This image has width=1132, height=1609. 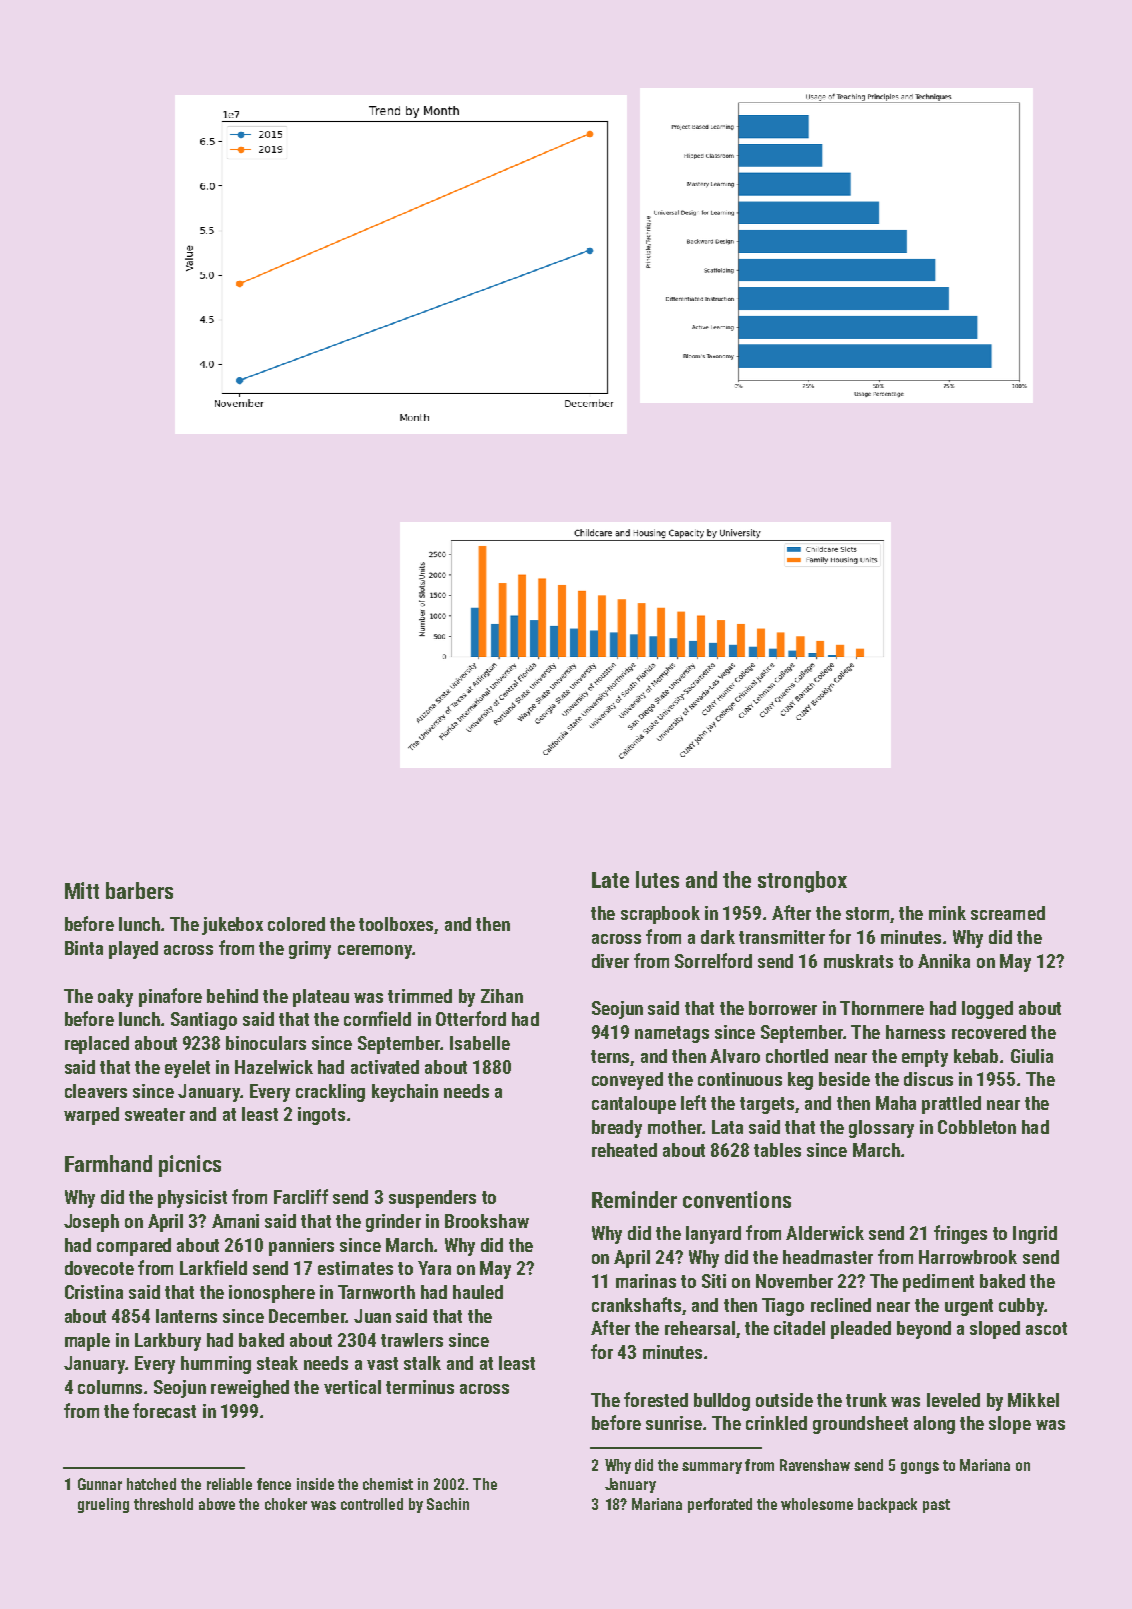 What do you see at coordinates (828, 1257) in the image?
I see `headmaster` at bounding box center [828, 1257].
